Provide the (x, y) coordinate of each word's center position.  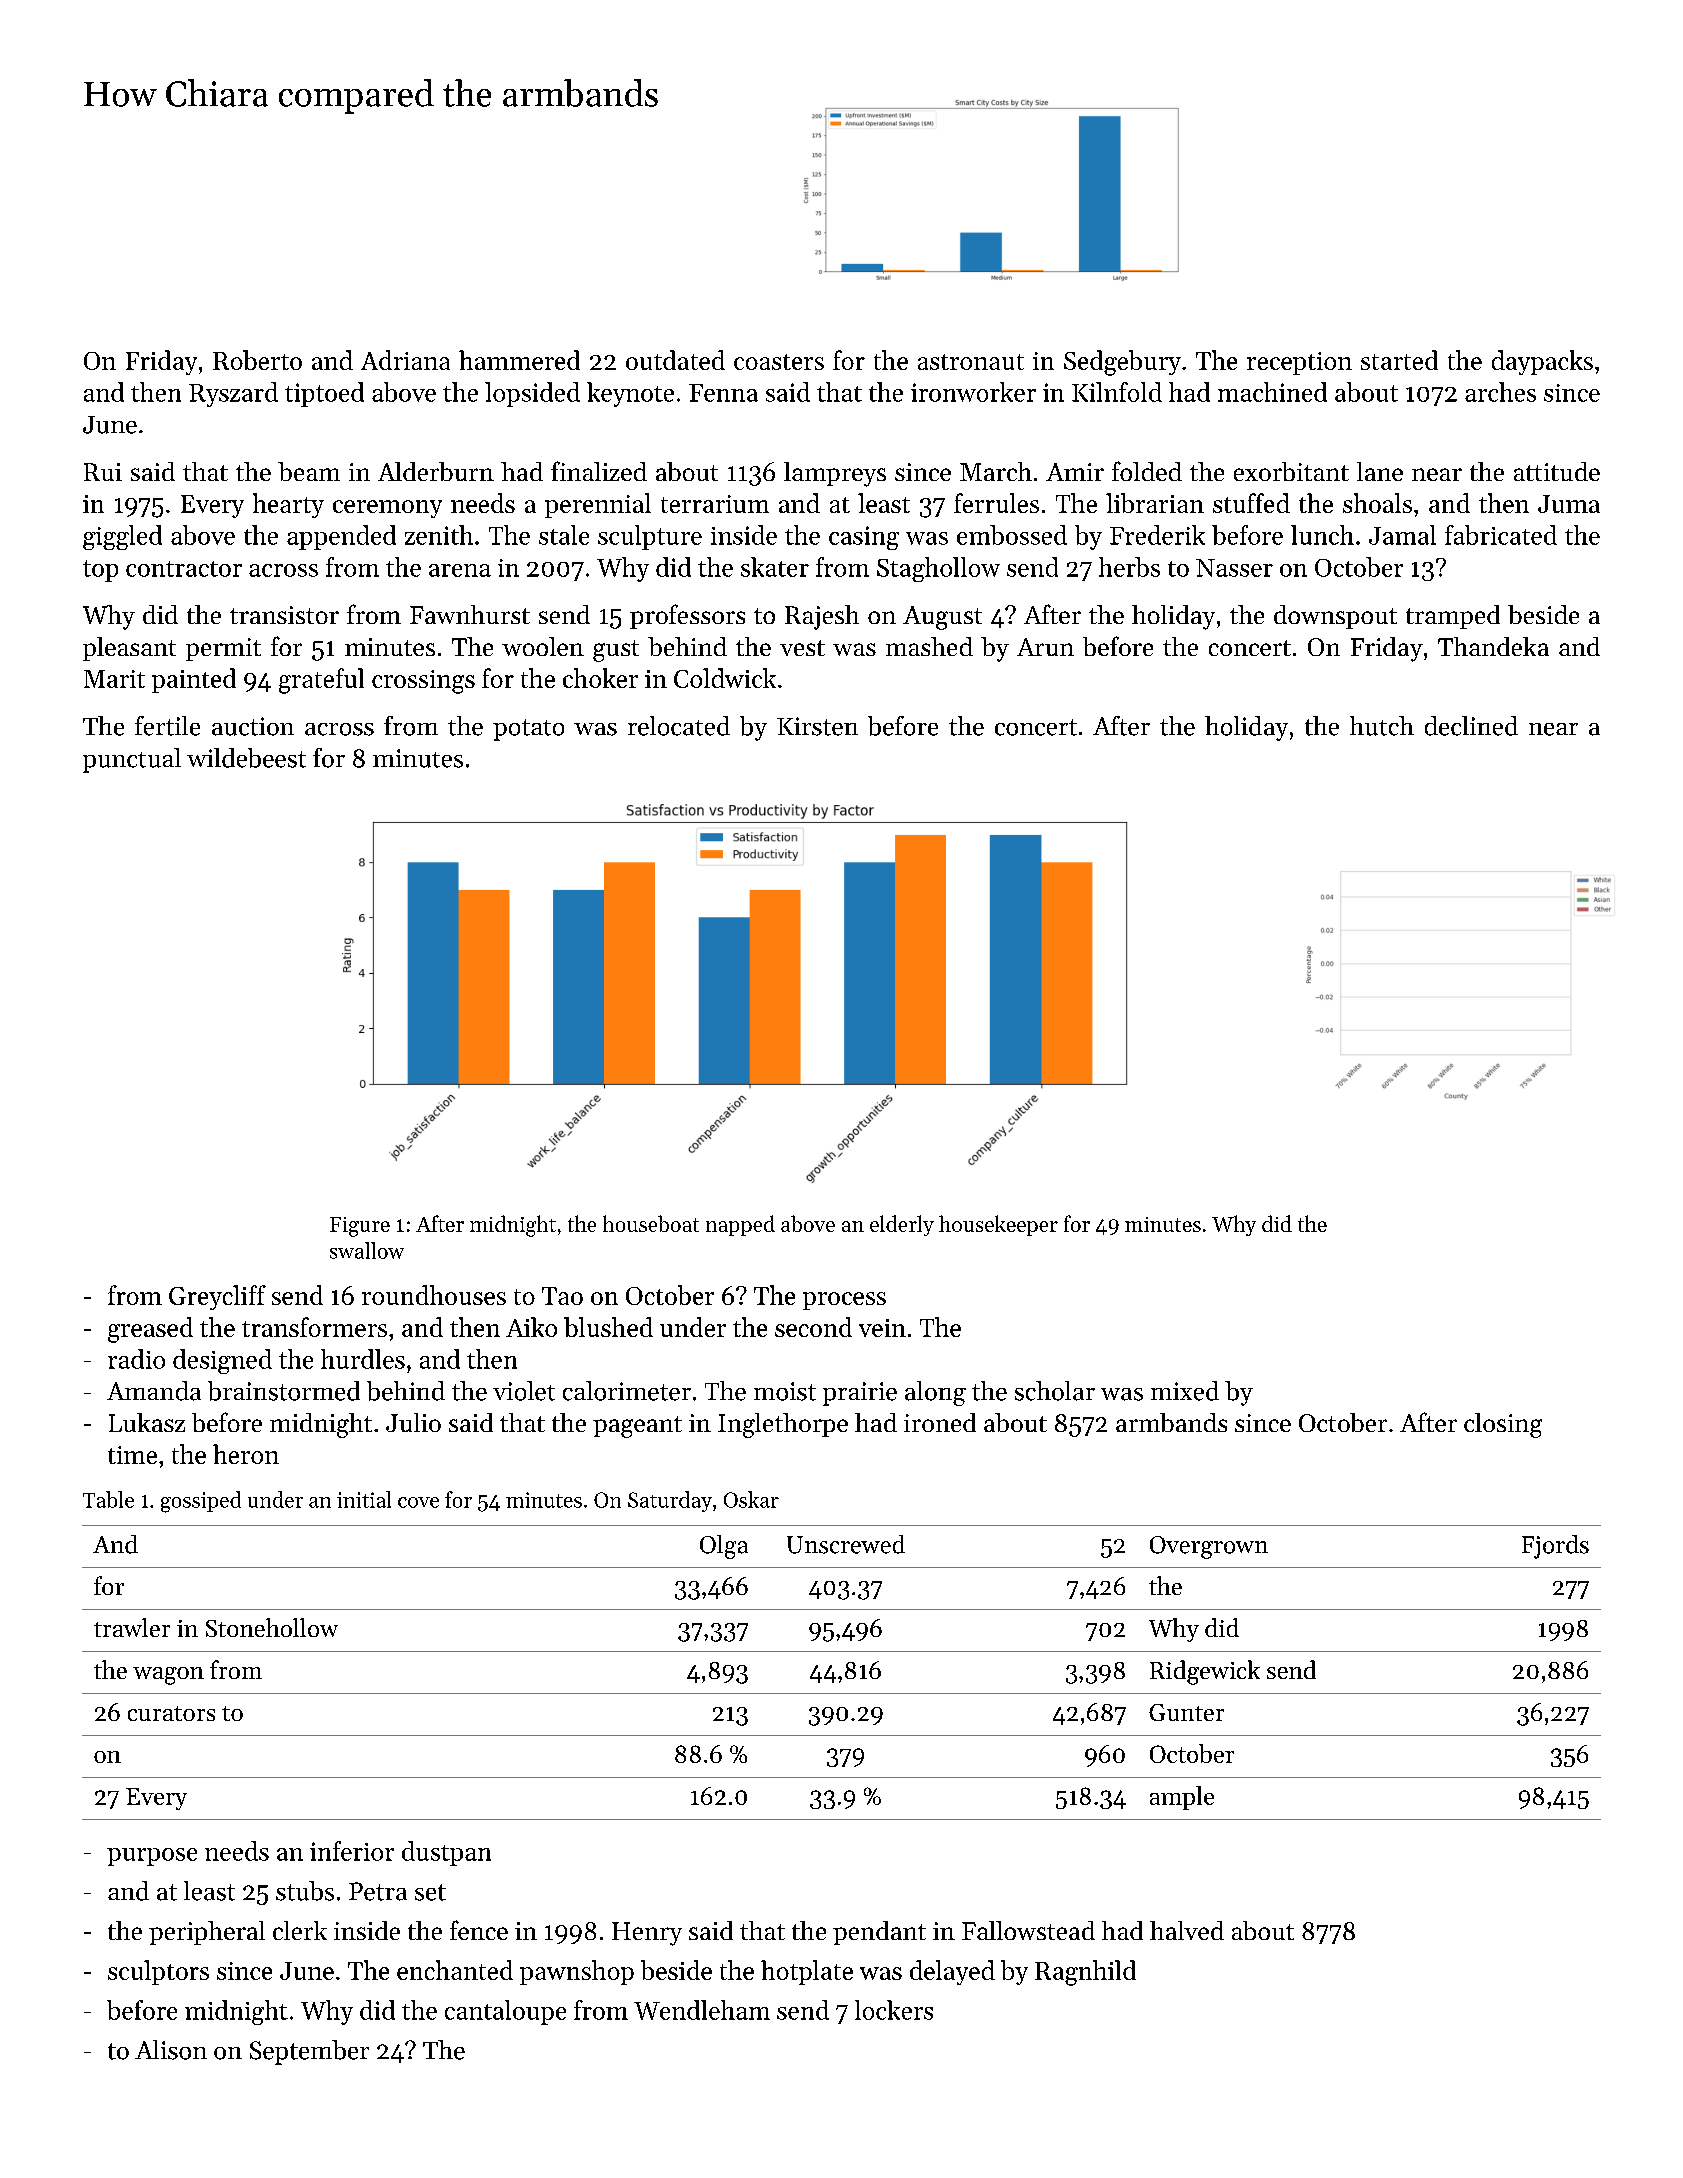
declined (1471, 726)
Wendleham (702, 2010)
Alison (171, 2050)
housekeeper (998, 1225)
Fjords (1555, 1547)
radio (136, 1359)
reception (1299, 363)
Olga (724, 1547)
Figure (360, 1227)
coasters (779, 362)
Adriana (405, 360)
